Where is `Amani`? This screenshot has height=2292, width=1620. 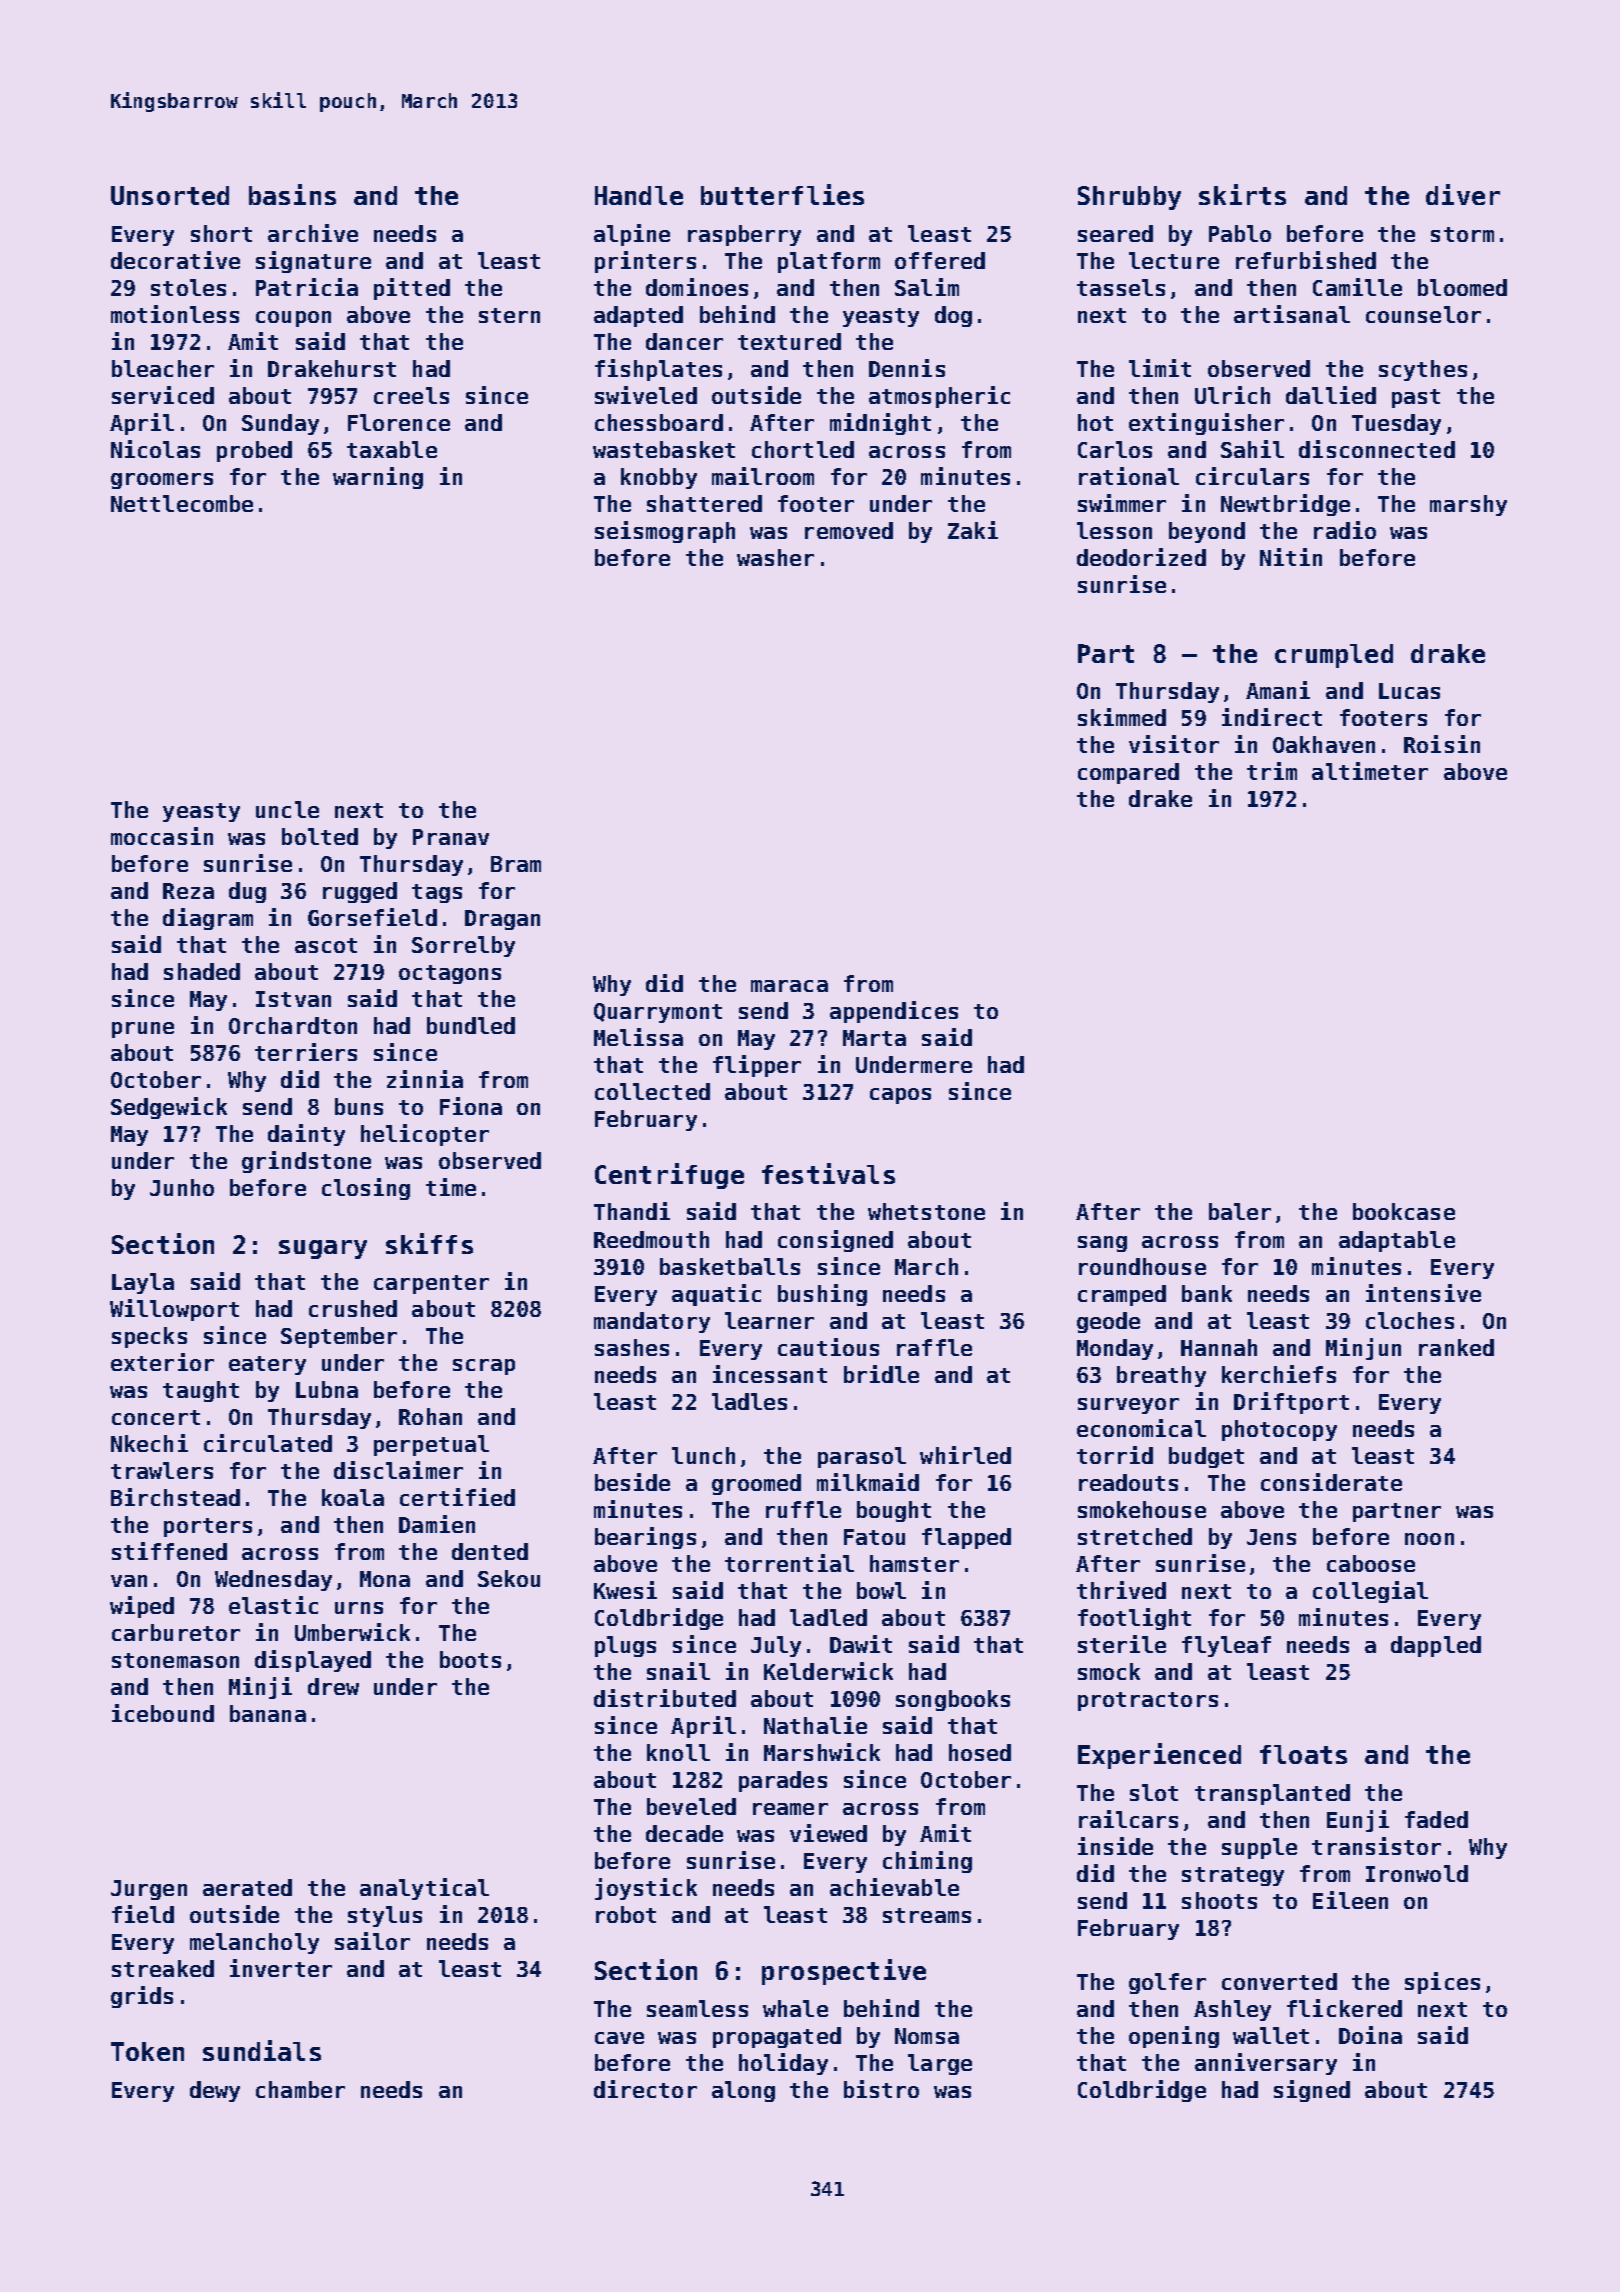 Amani is located at coordinates (1278, 690).
